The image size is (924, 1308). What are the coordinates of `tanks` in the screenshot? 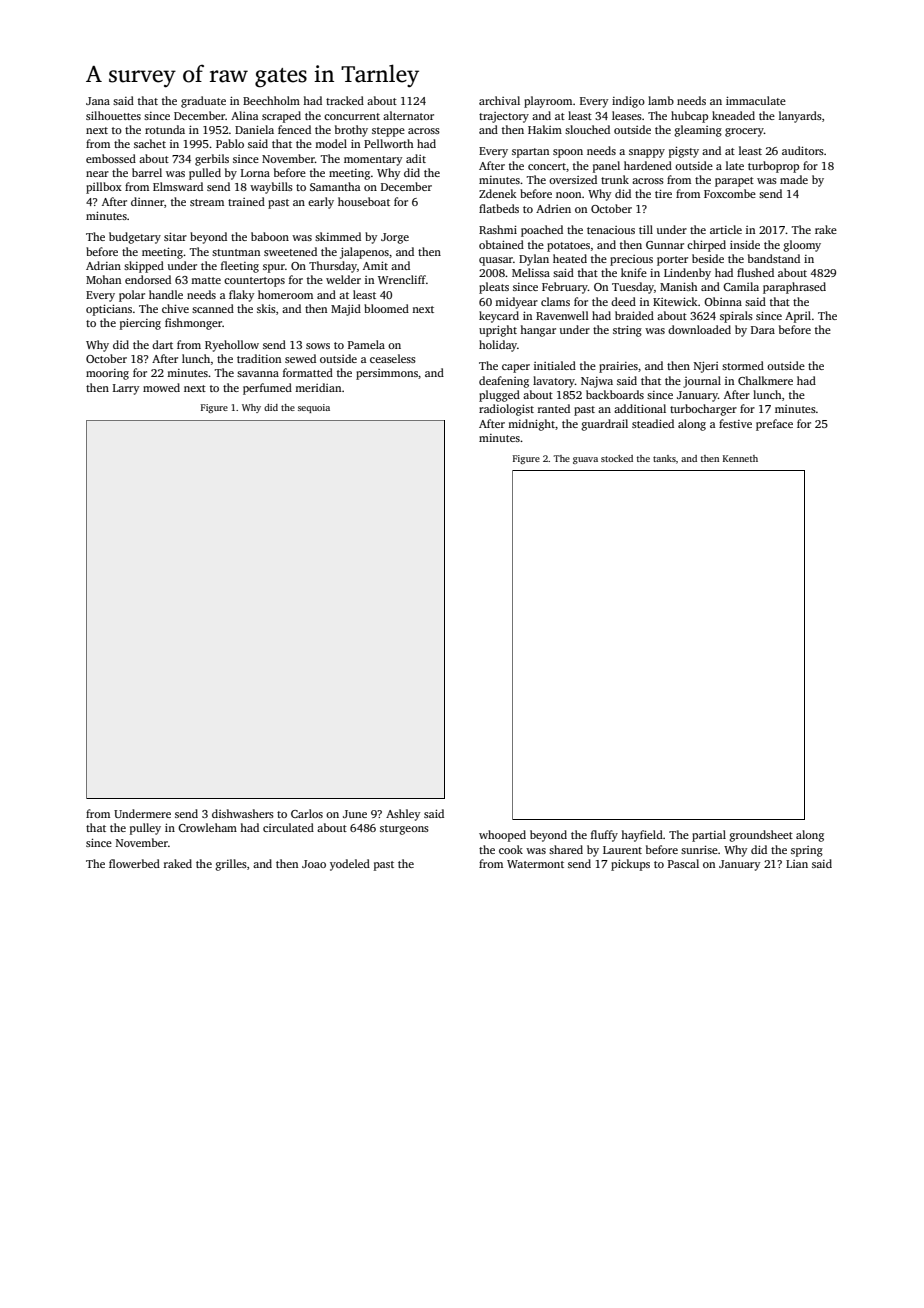 It's located at (664, 458).
